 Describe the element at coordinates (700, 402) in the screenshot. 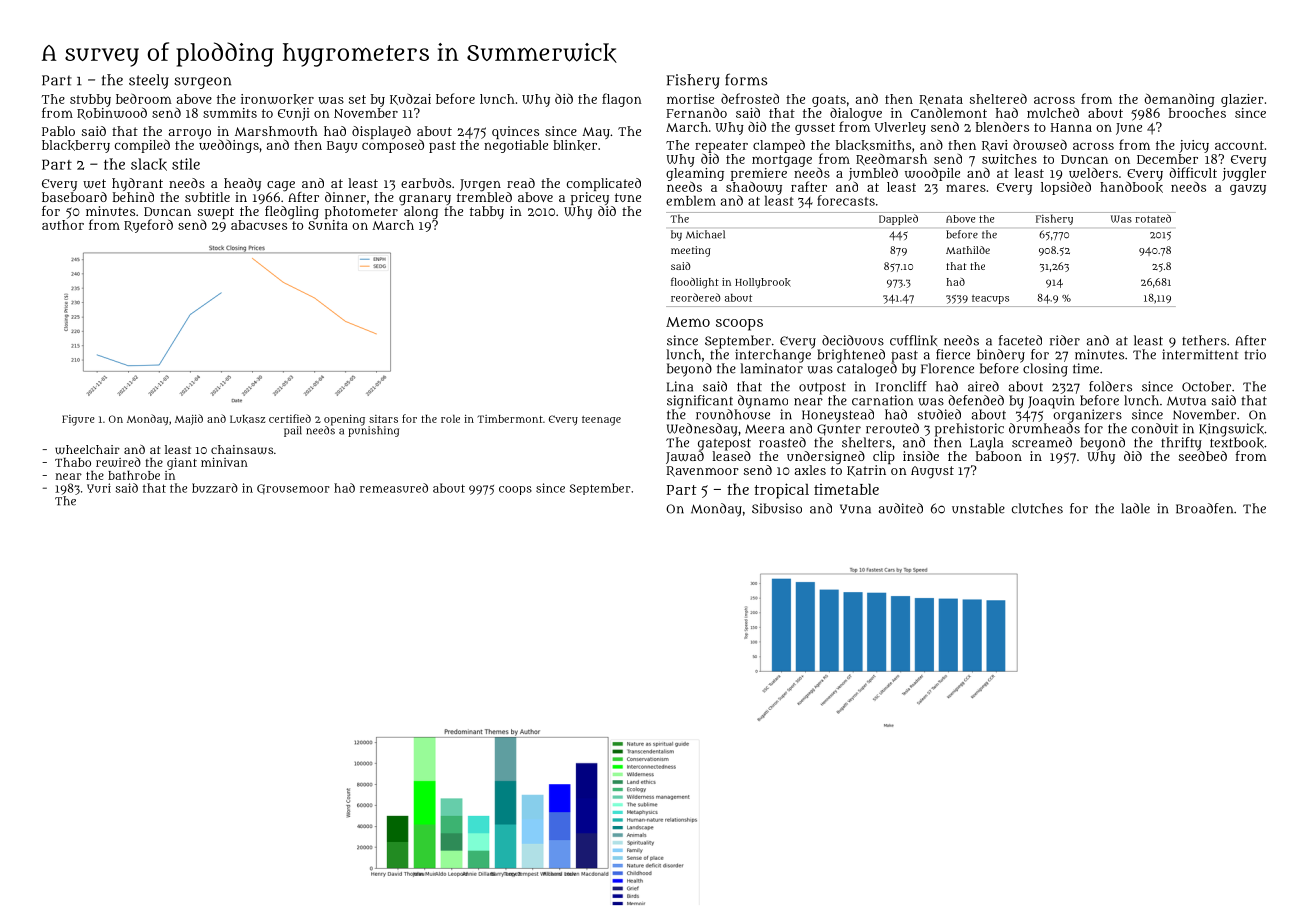

I see `significant` at that location.
